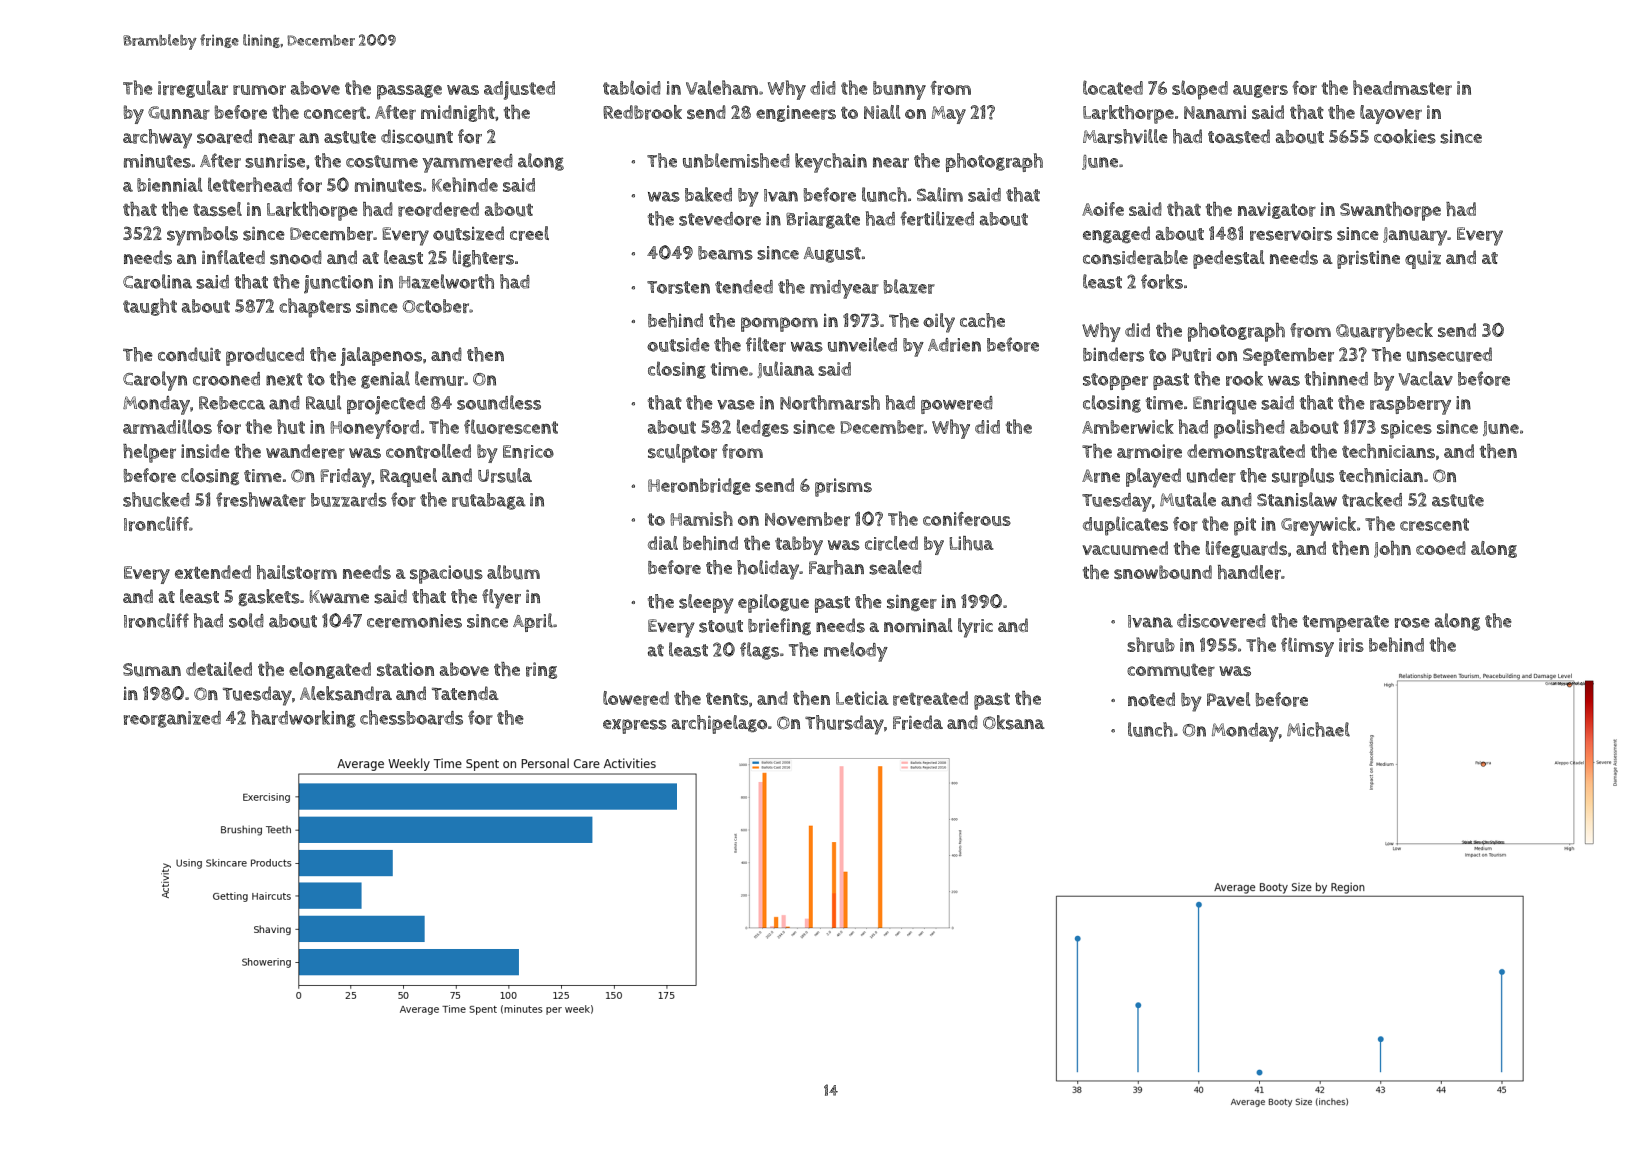 The height and width of the image is (1164, 1647). Describe the element at coordinates (179, 113) in the image. I see `Gunnar` at that location.
